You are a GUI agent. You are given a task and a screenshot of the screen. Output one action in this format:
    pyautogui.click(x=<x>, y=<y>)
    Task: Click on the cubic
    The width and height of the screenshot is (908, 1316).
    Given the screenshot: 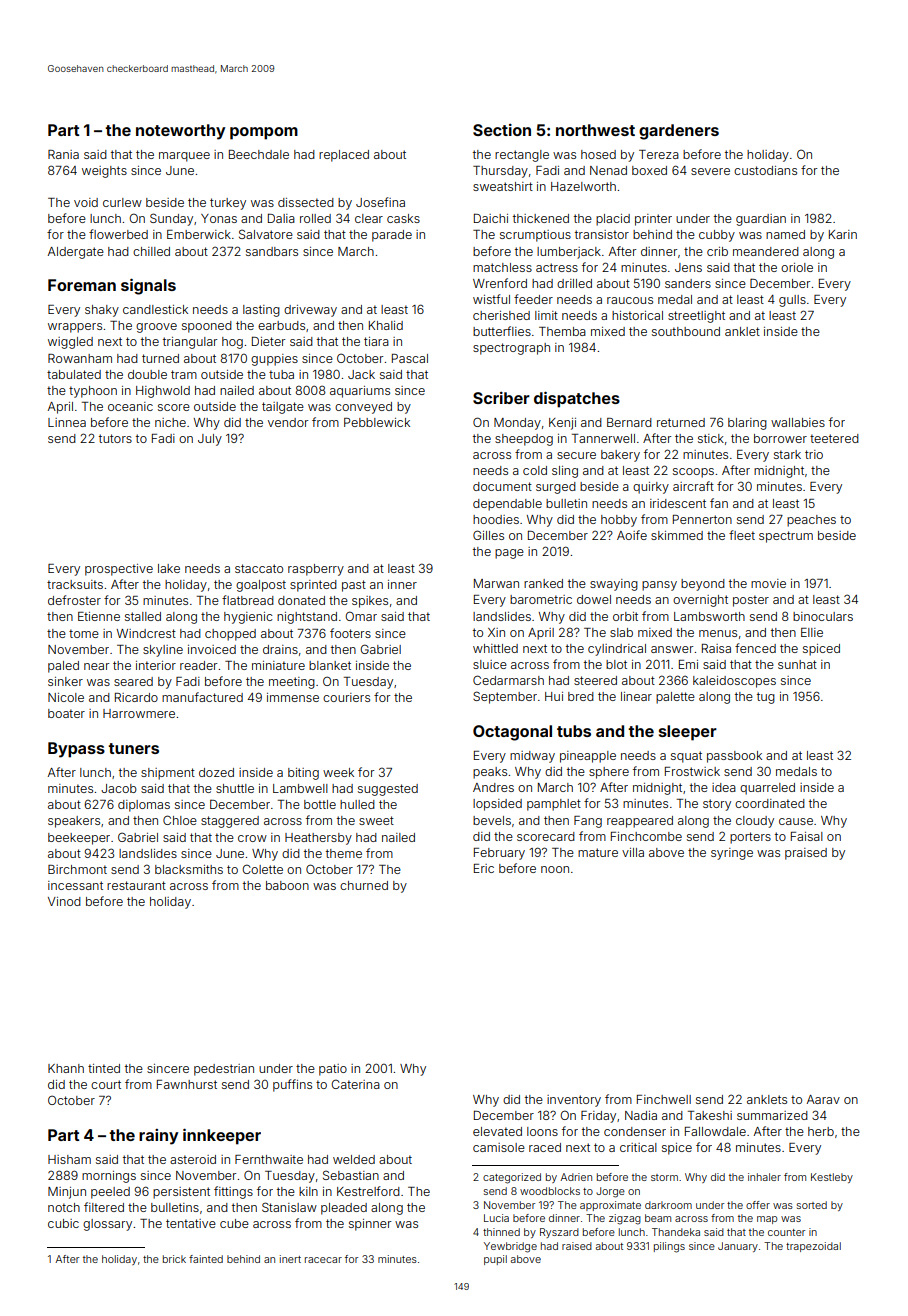 What is the action you would take?
    pyautogui.click(x=63, y=1223)
